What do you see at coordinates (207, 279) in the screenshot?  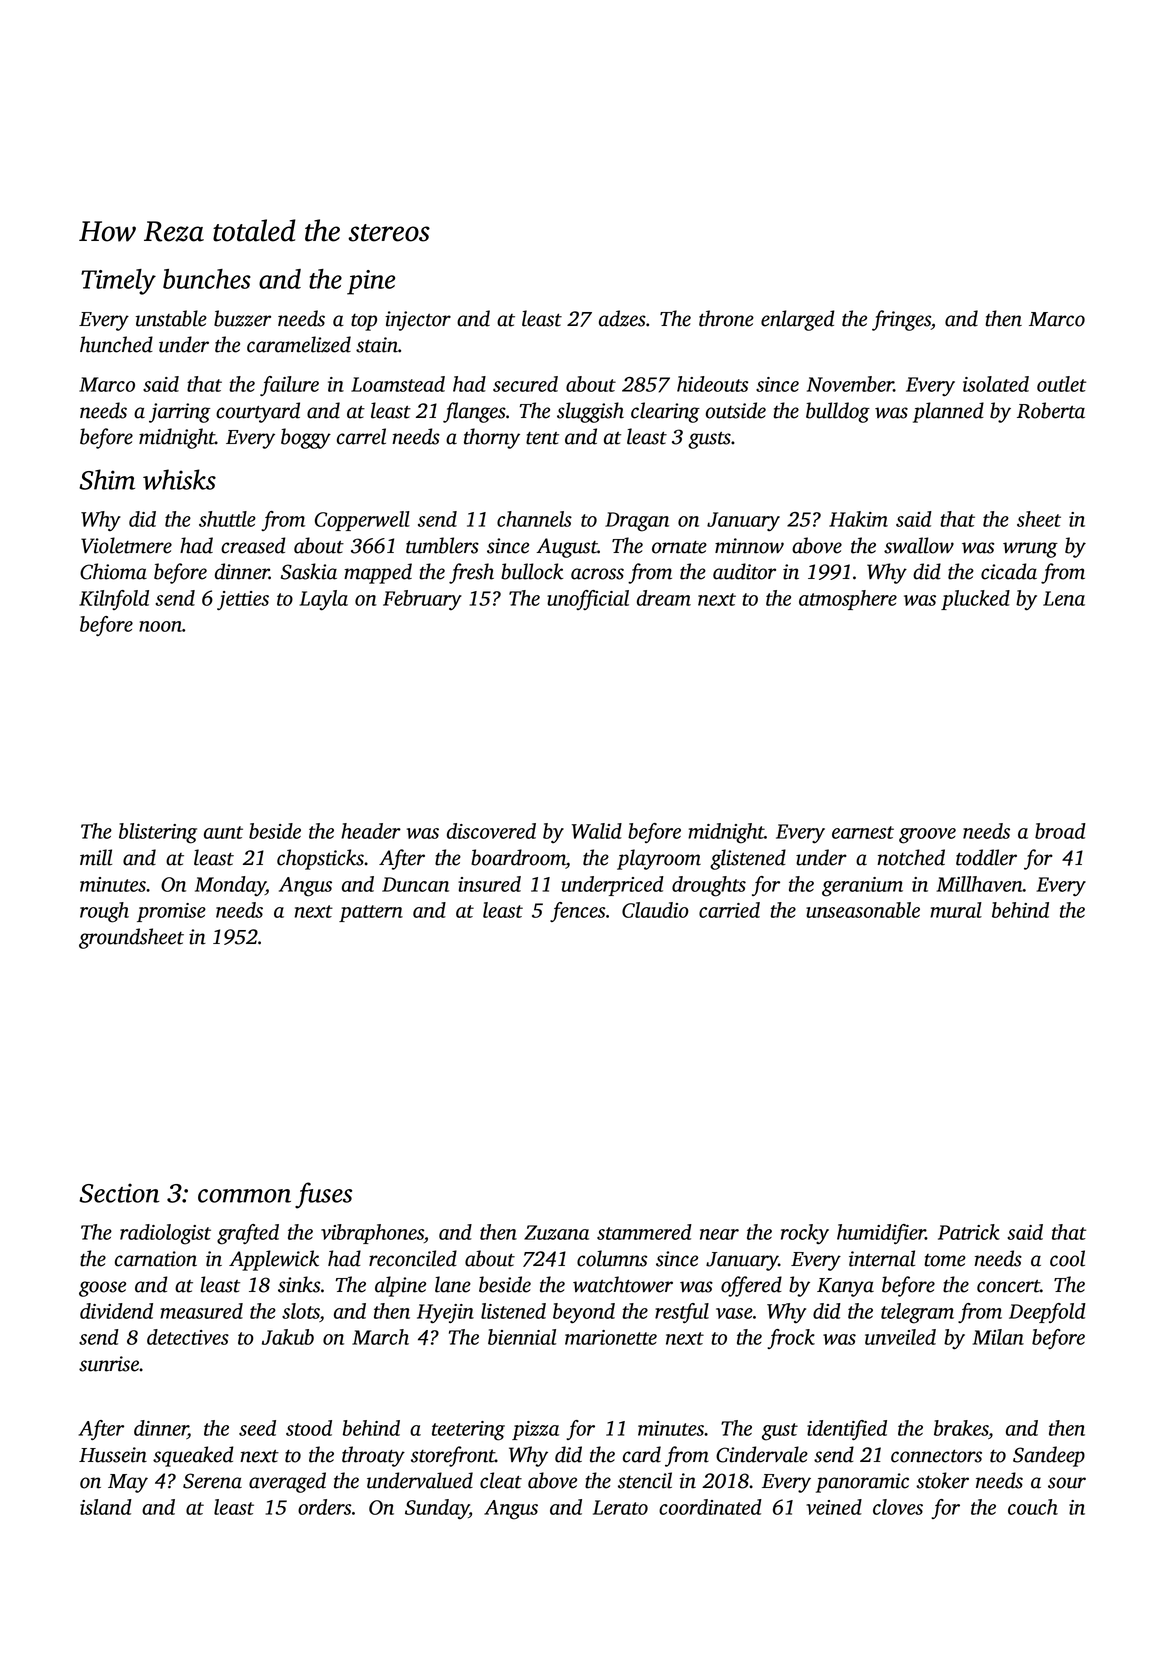 I see `bunches` at bounding box center [207, 279].
